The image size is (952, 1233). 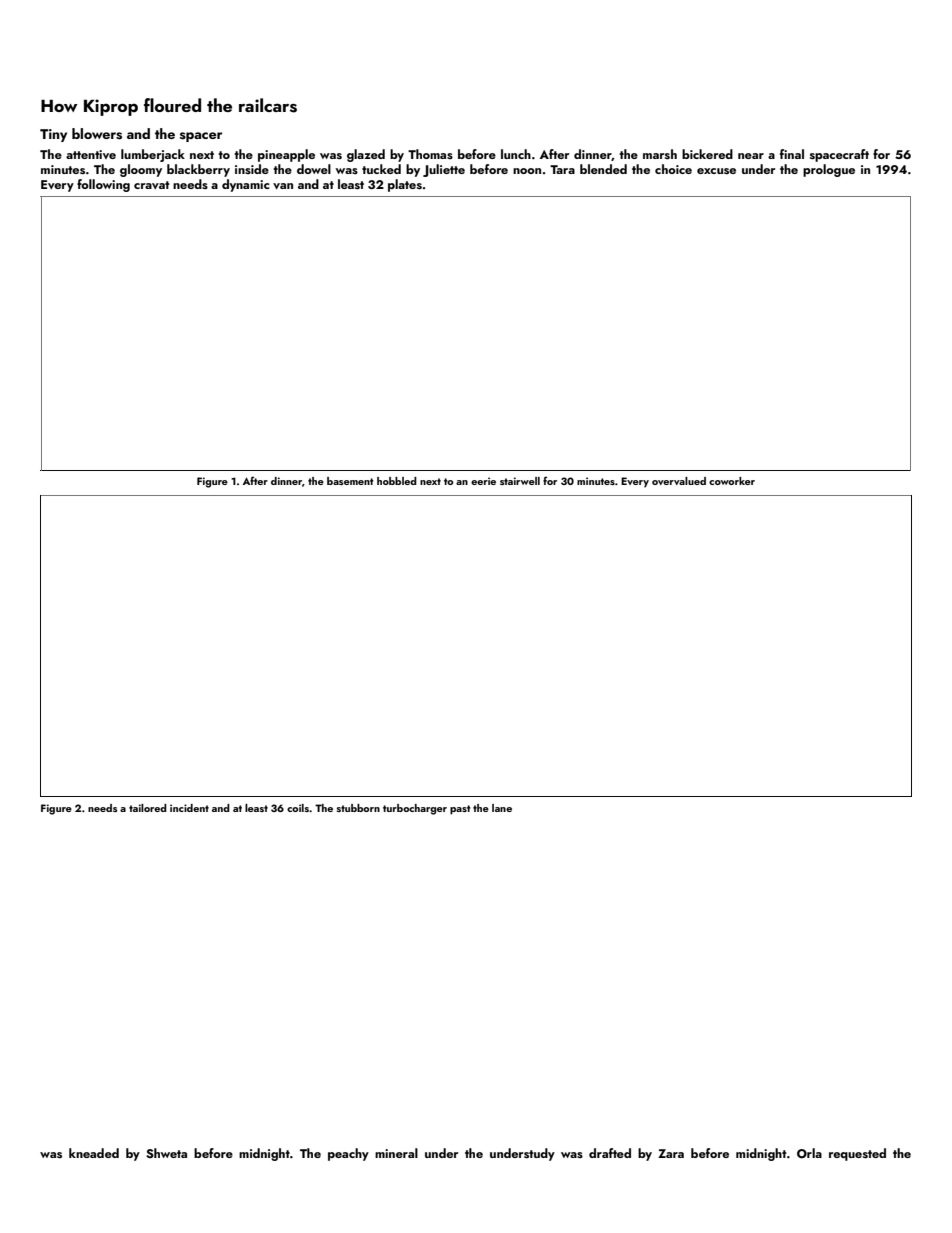 What do you see at coordinates (350, 481) in the screenshot?
I see `basement` at bounding box center [350, 481].
